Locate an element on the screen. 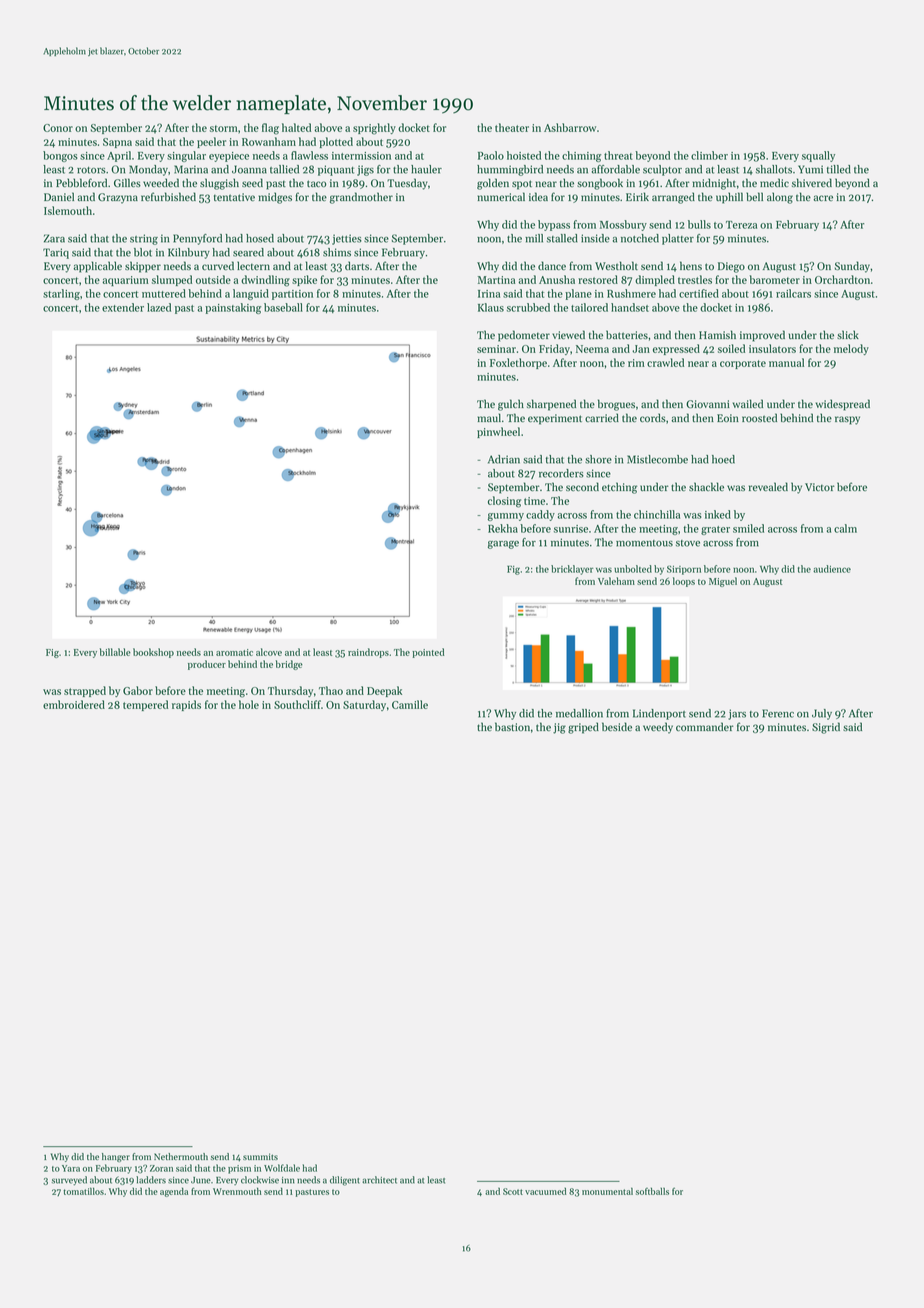 Image resolution: width=924 pixels, height=1308 pixels. commander is located at coordinates (705, 727).
